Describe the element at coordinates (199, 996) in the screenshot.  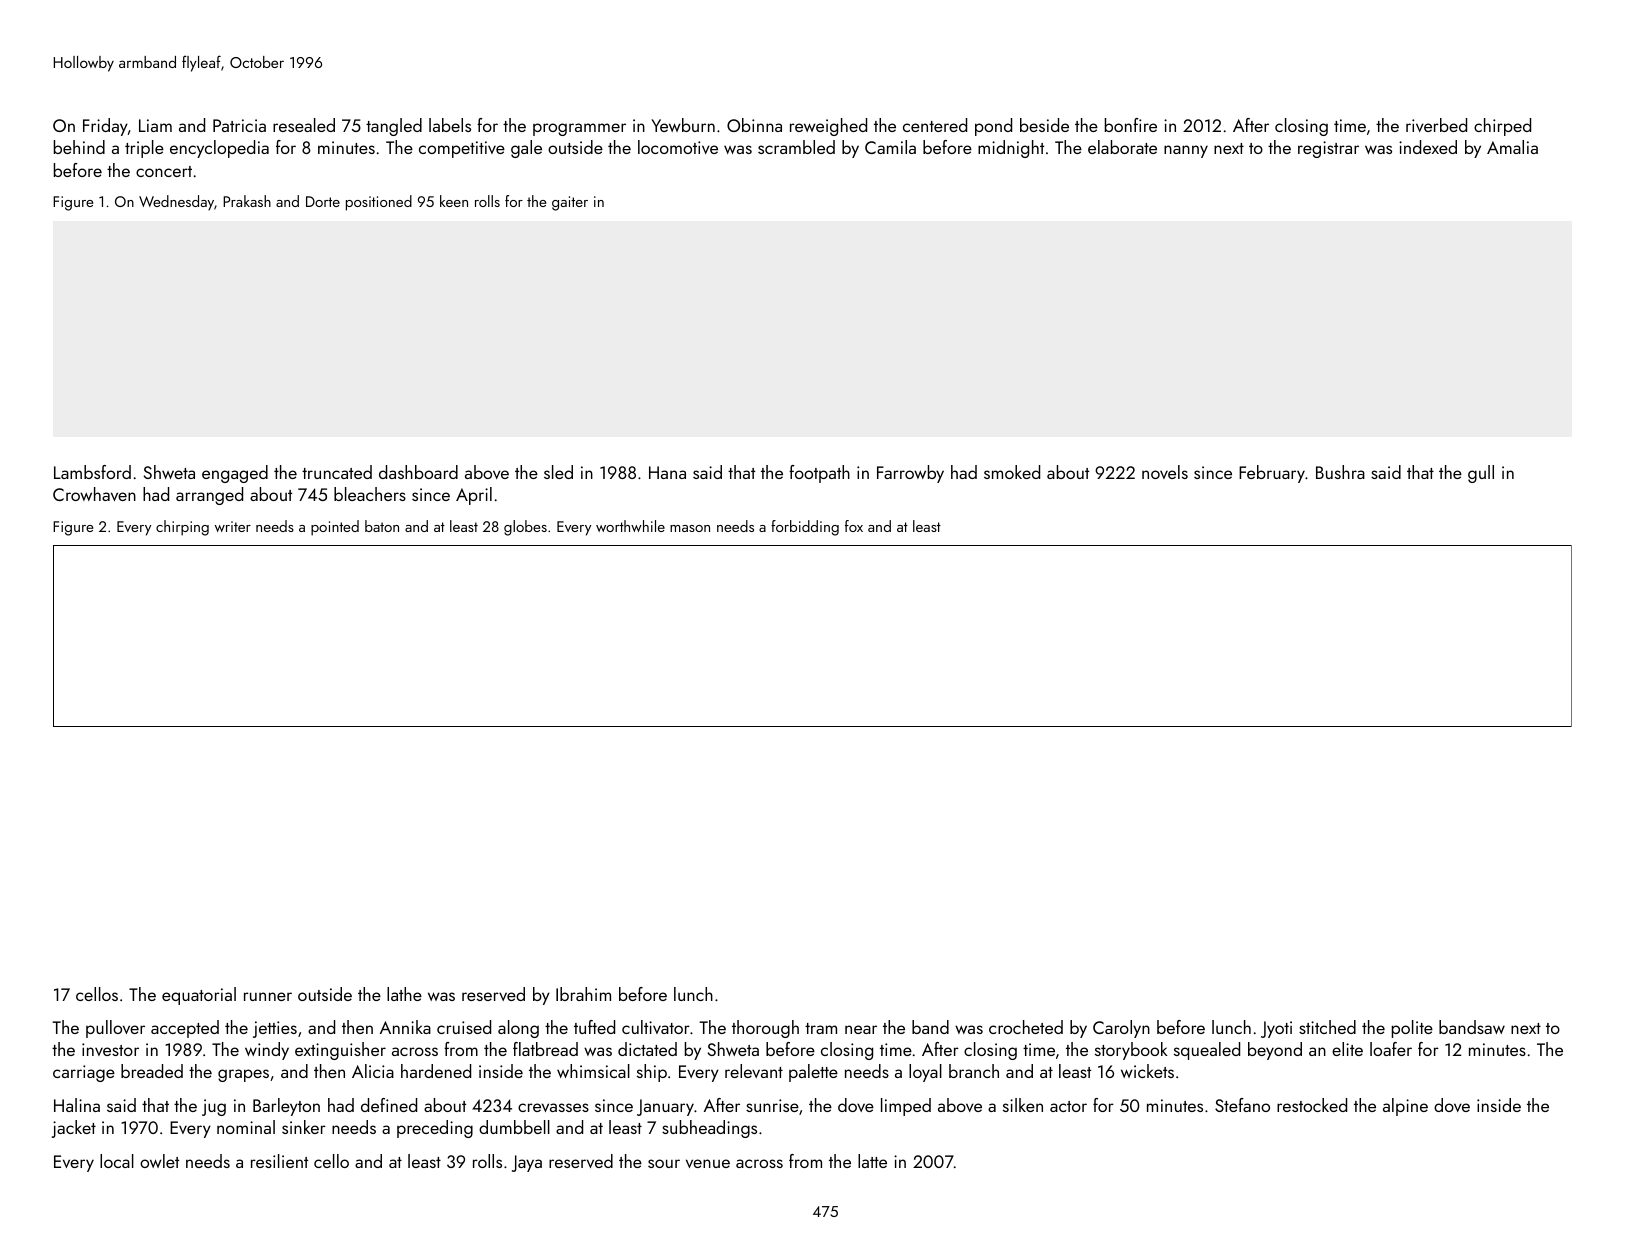
I see `equatorial` at that location.
